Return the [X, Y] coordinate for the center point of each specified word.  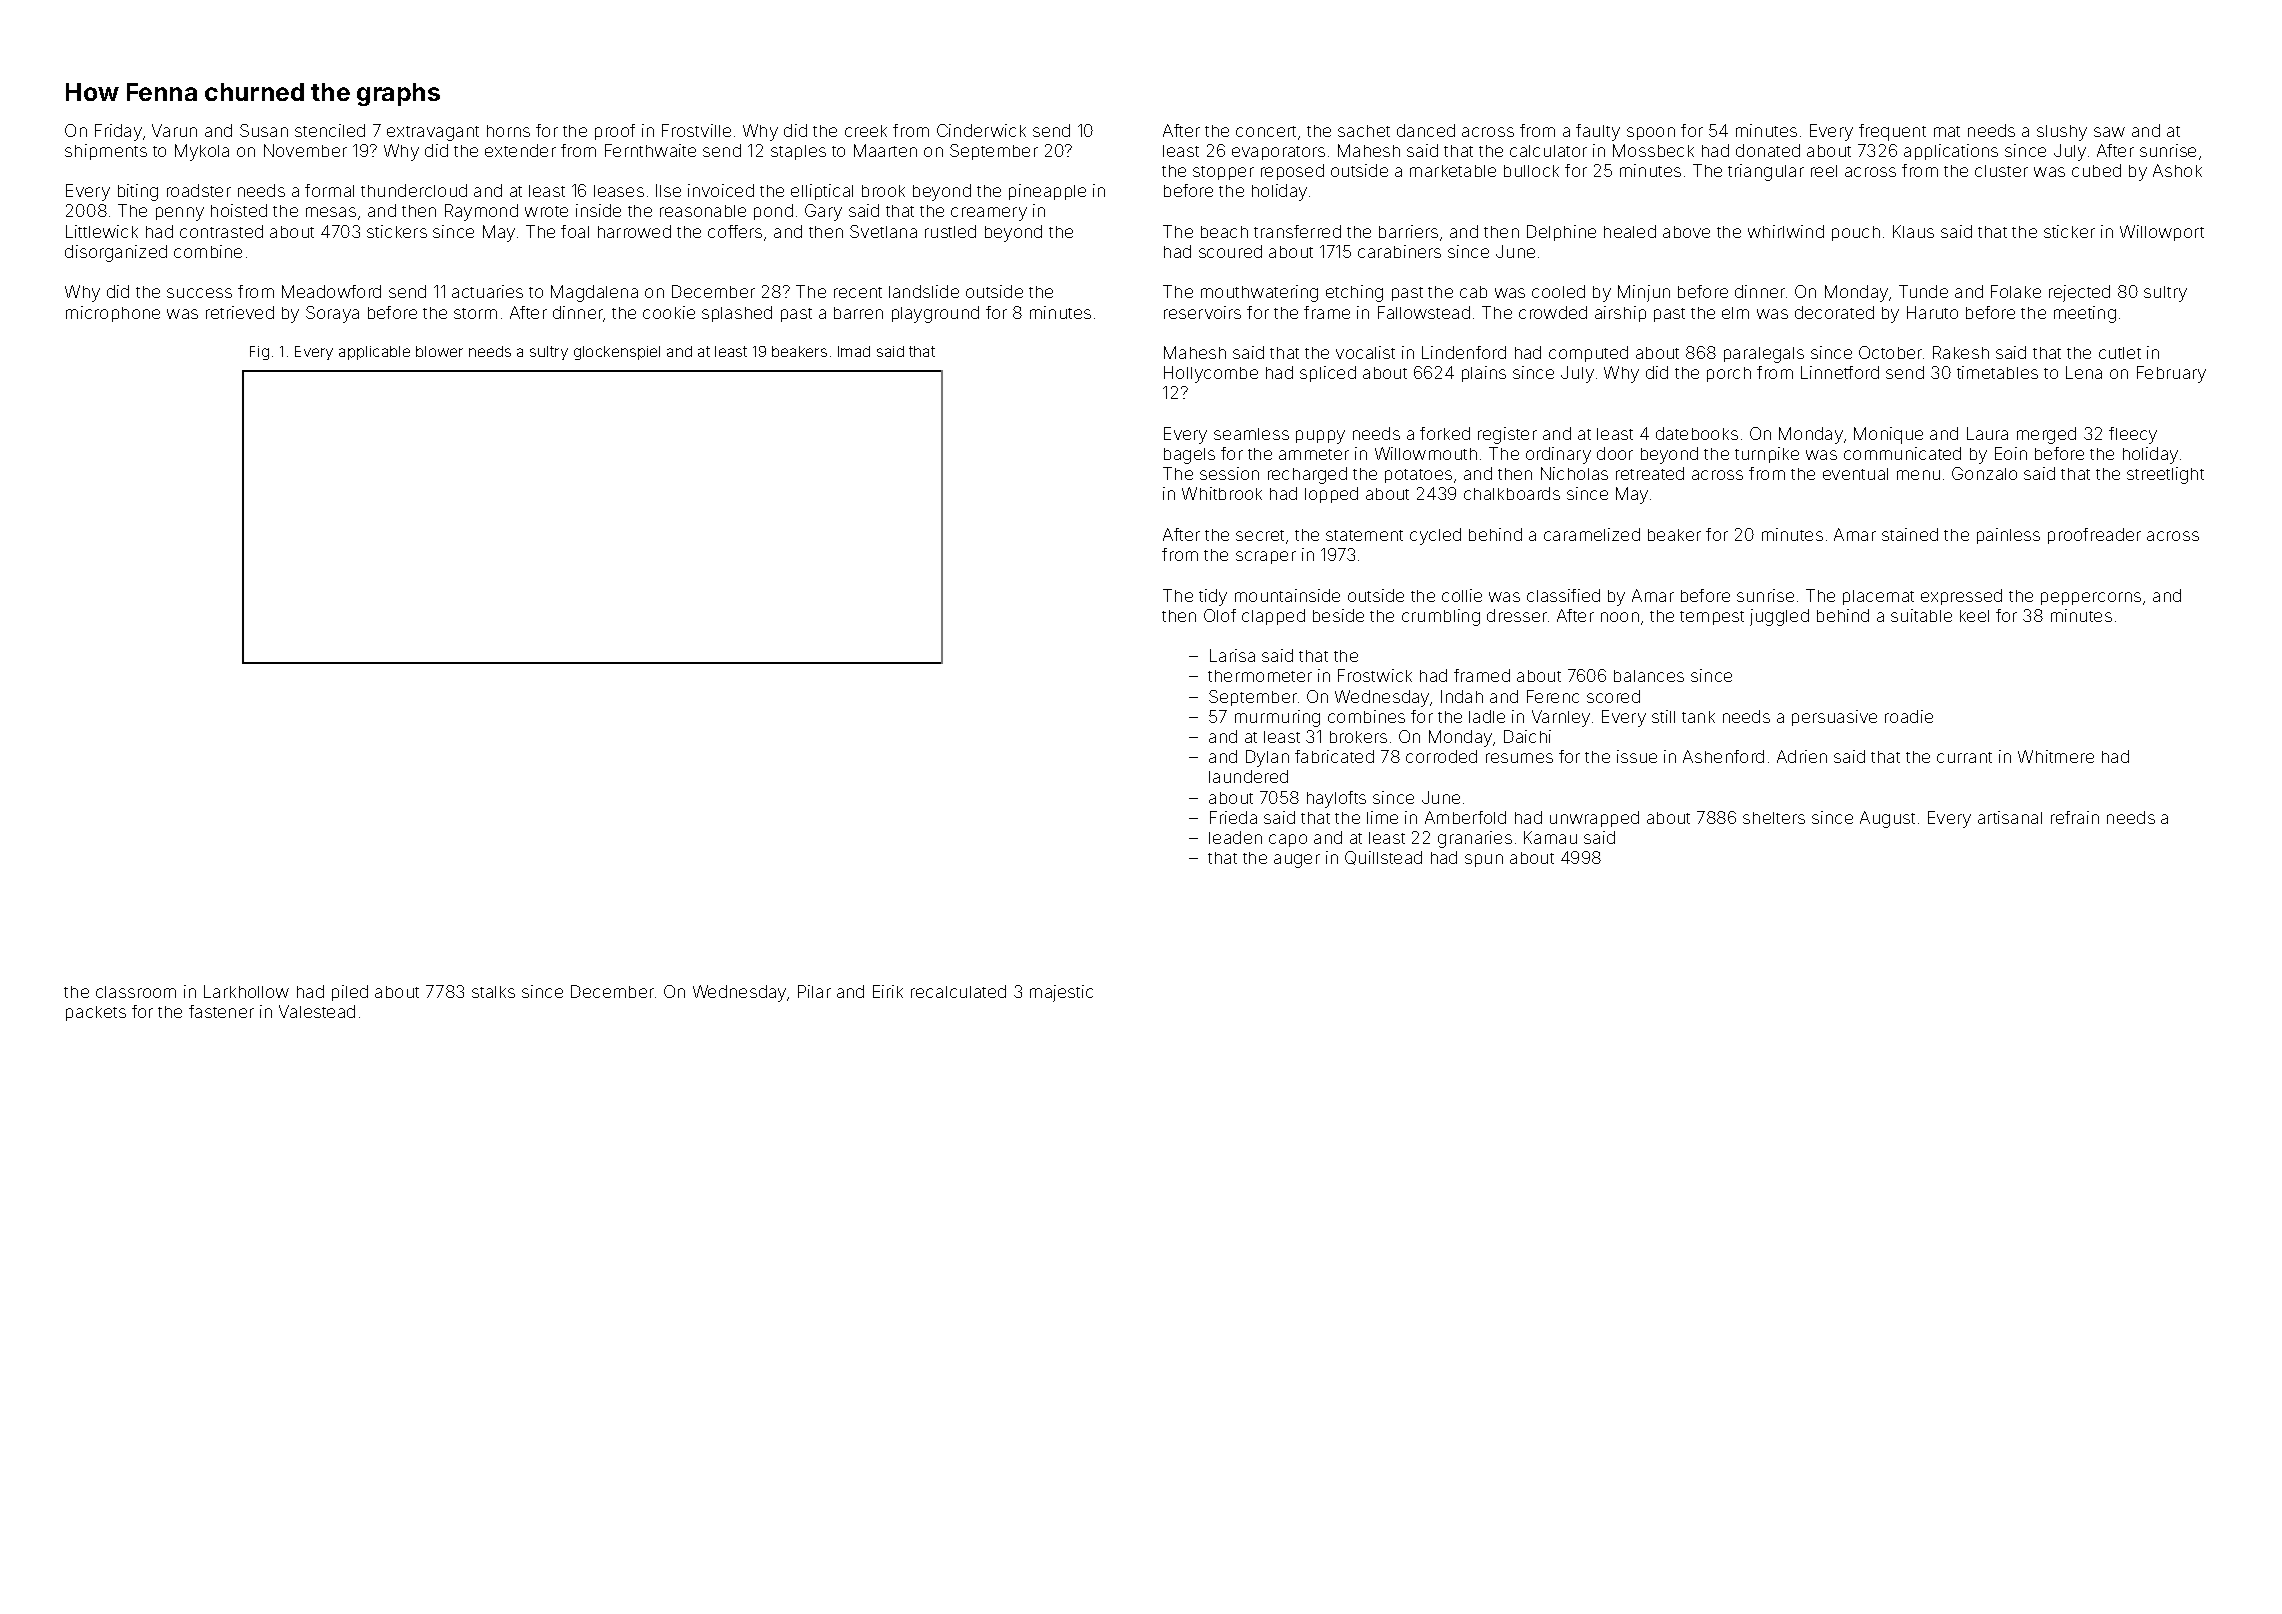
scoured [1230, 251]
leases [619, 191]
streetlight [2165, 475]
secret [1260, 535]
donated [1768, 150]
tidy [1213, 597]
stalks [493, 992]
